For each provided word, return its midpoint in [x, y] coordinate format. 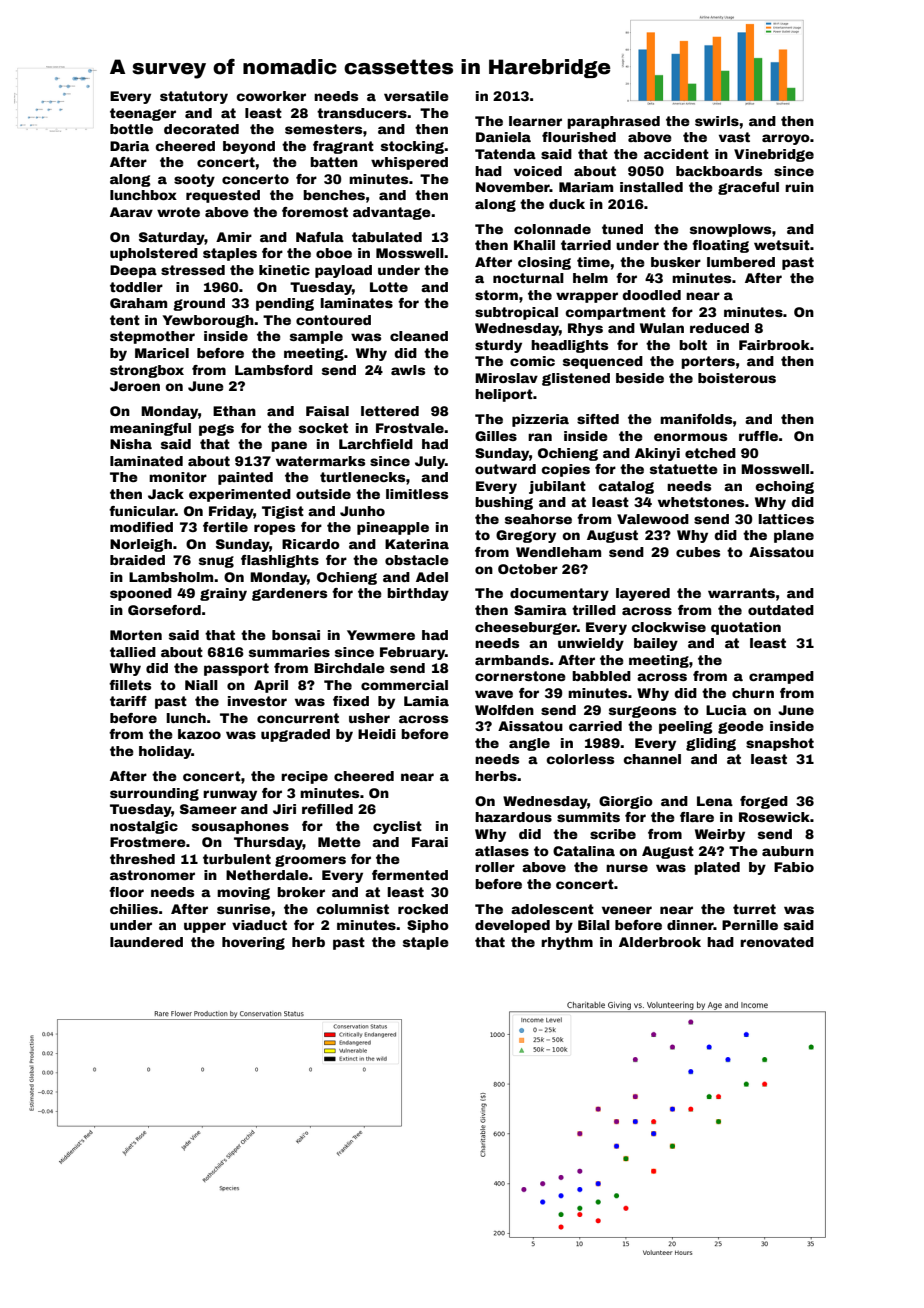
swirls [717, 121]
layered [643, 594]
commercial [404, 685]
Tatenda [505, 154]
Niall [201, 685]
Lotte [389, 287]
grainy [223, 594]
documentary [559, 594]
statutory [194, 97]
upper [205, 927]
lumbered [741, 262]
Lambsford [274, 370]
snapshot [780, 744]
